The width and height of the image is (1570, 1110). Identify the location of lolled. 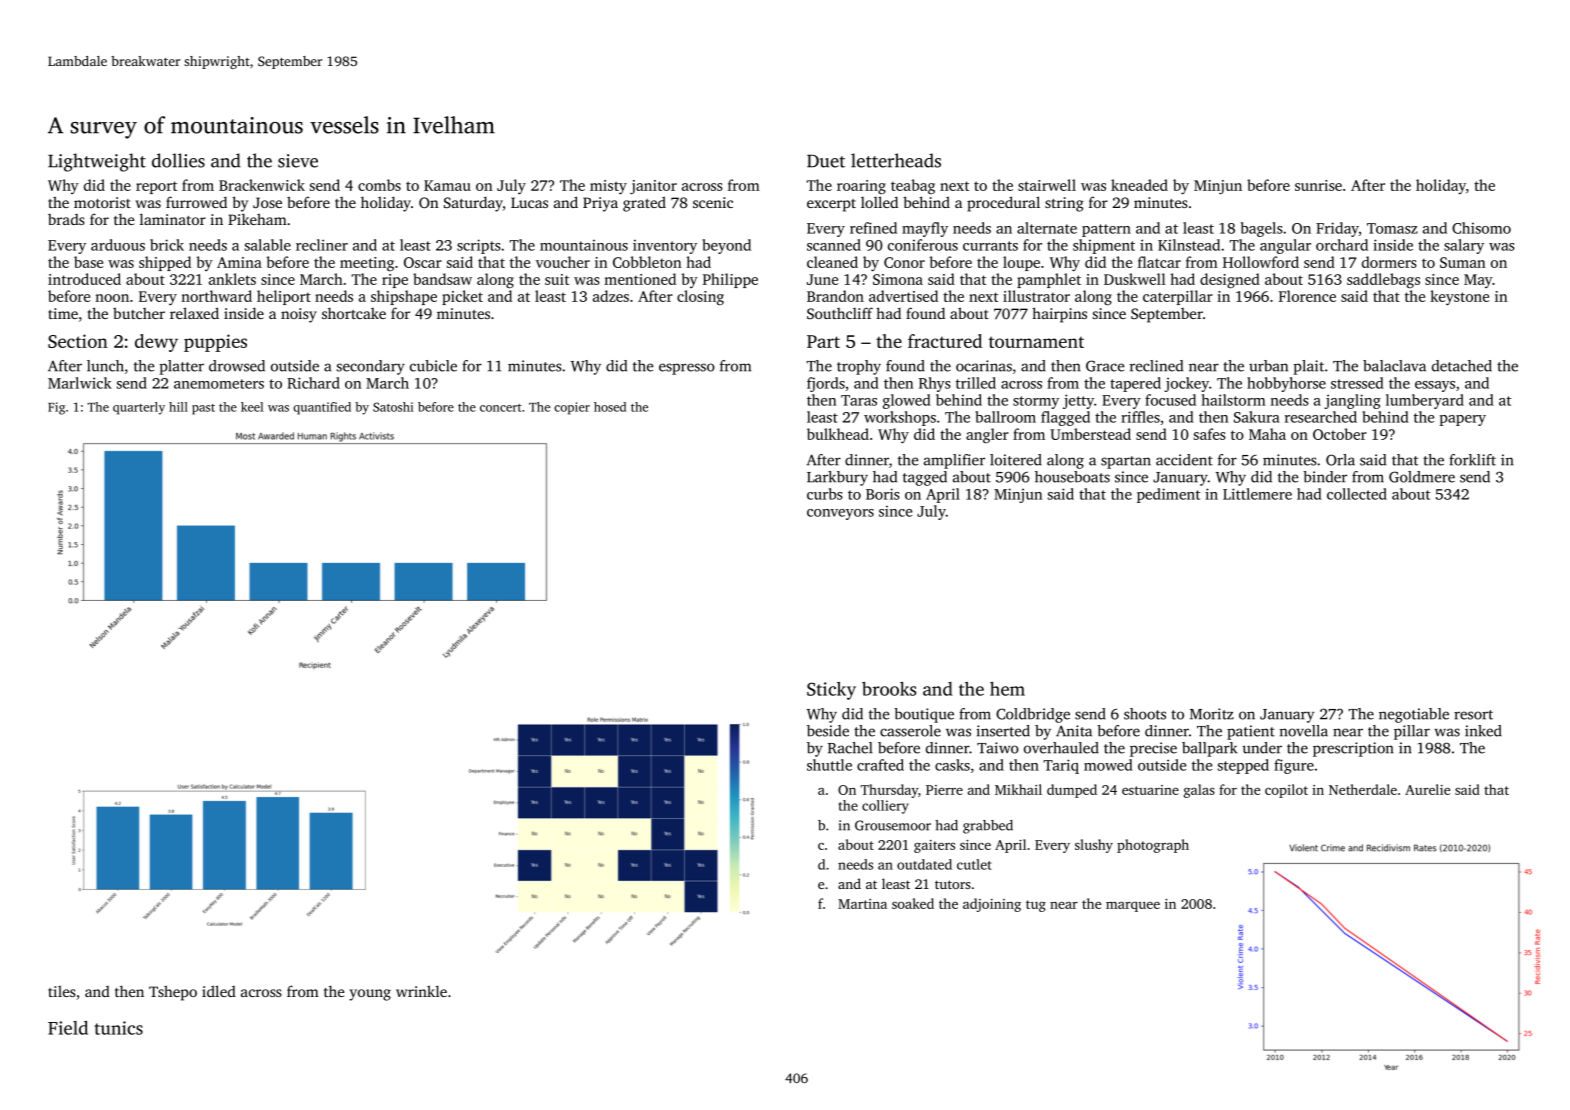
(879, 202).
